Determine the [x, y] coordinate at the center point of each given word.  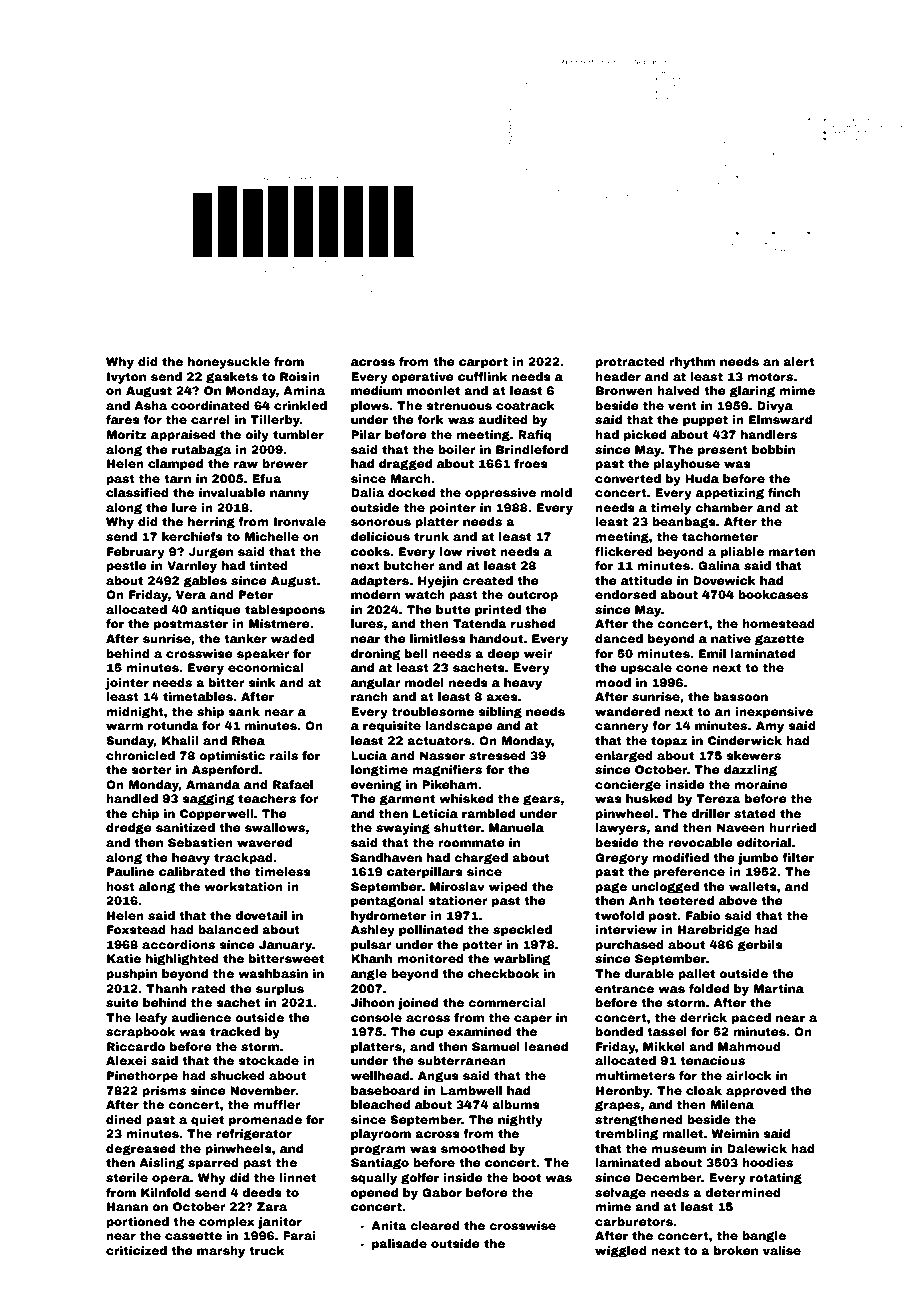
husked [649, 798]
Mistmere [279, 623]
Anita [389, 1225]
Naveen [741, 827]
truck [266, 1250]
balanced [228, 929]
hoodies [767, 1162]
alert [799, 361]
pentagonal [387, 902]
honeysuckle [229, 363]
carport [483, 363]
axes [502, 697]
